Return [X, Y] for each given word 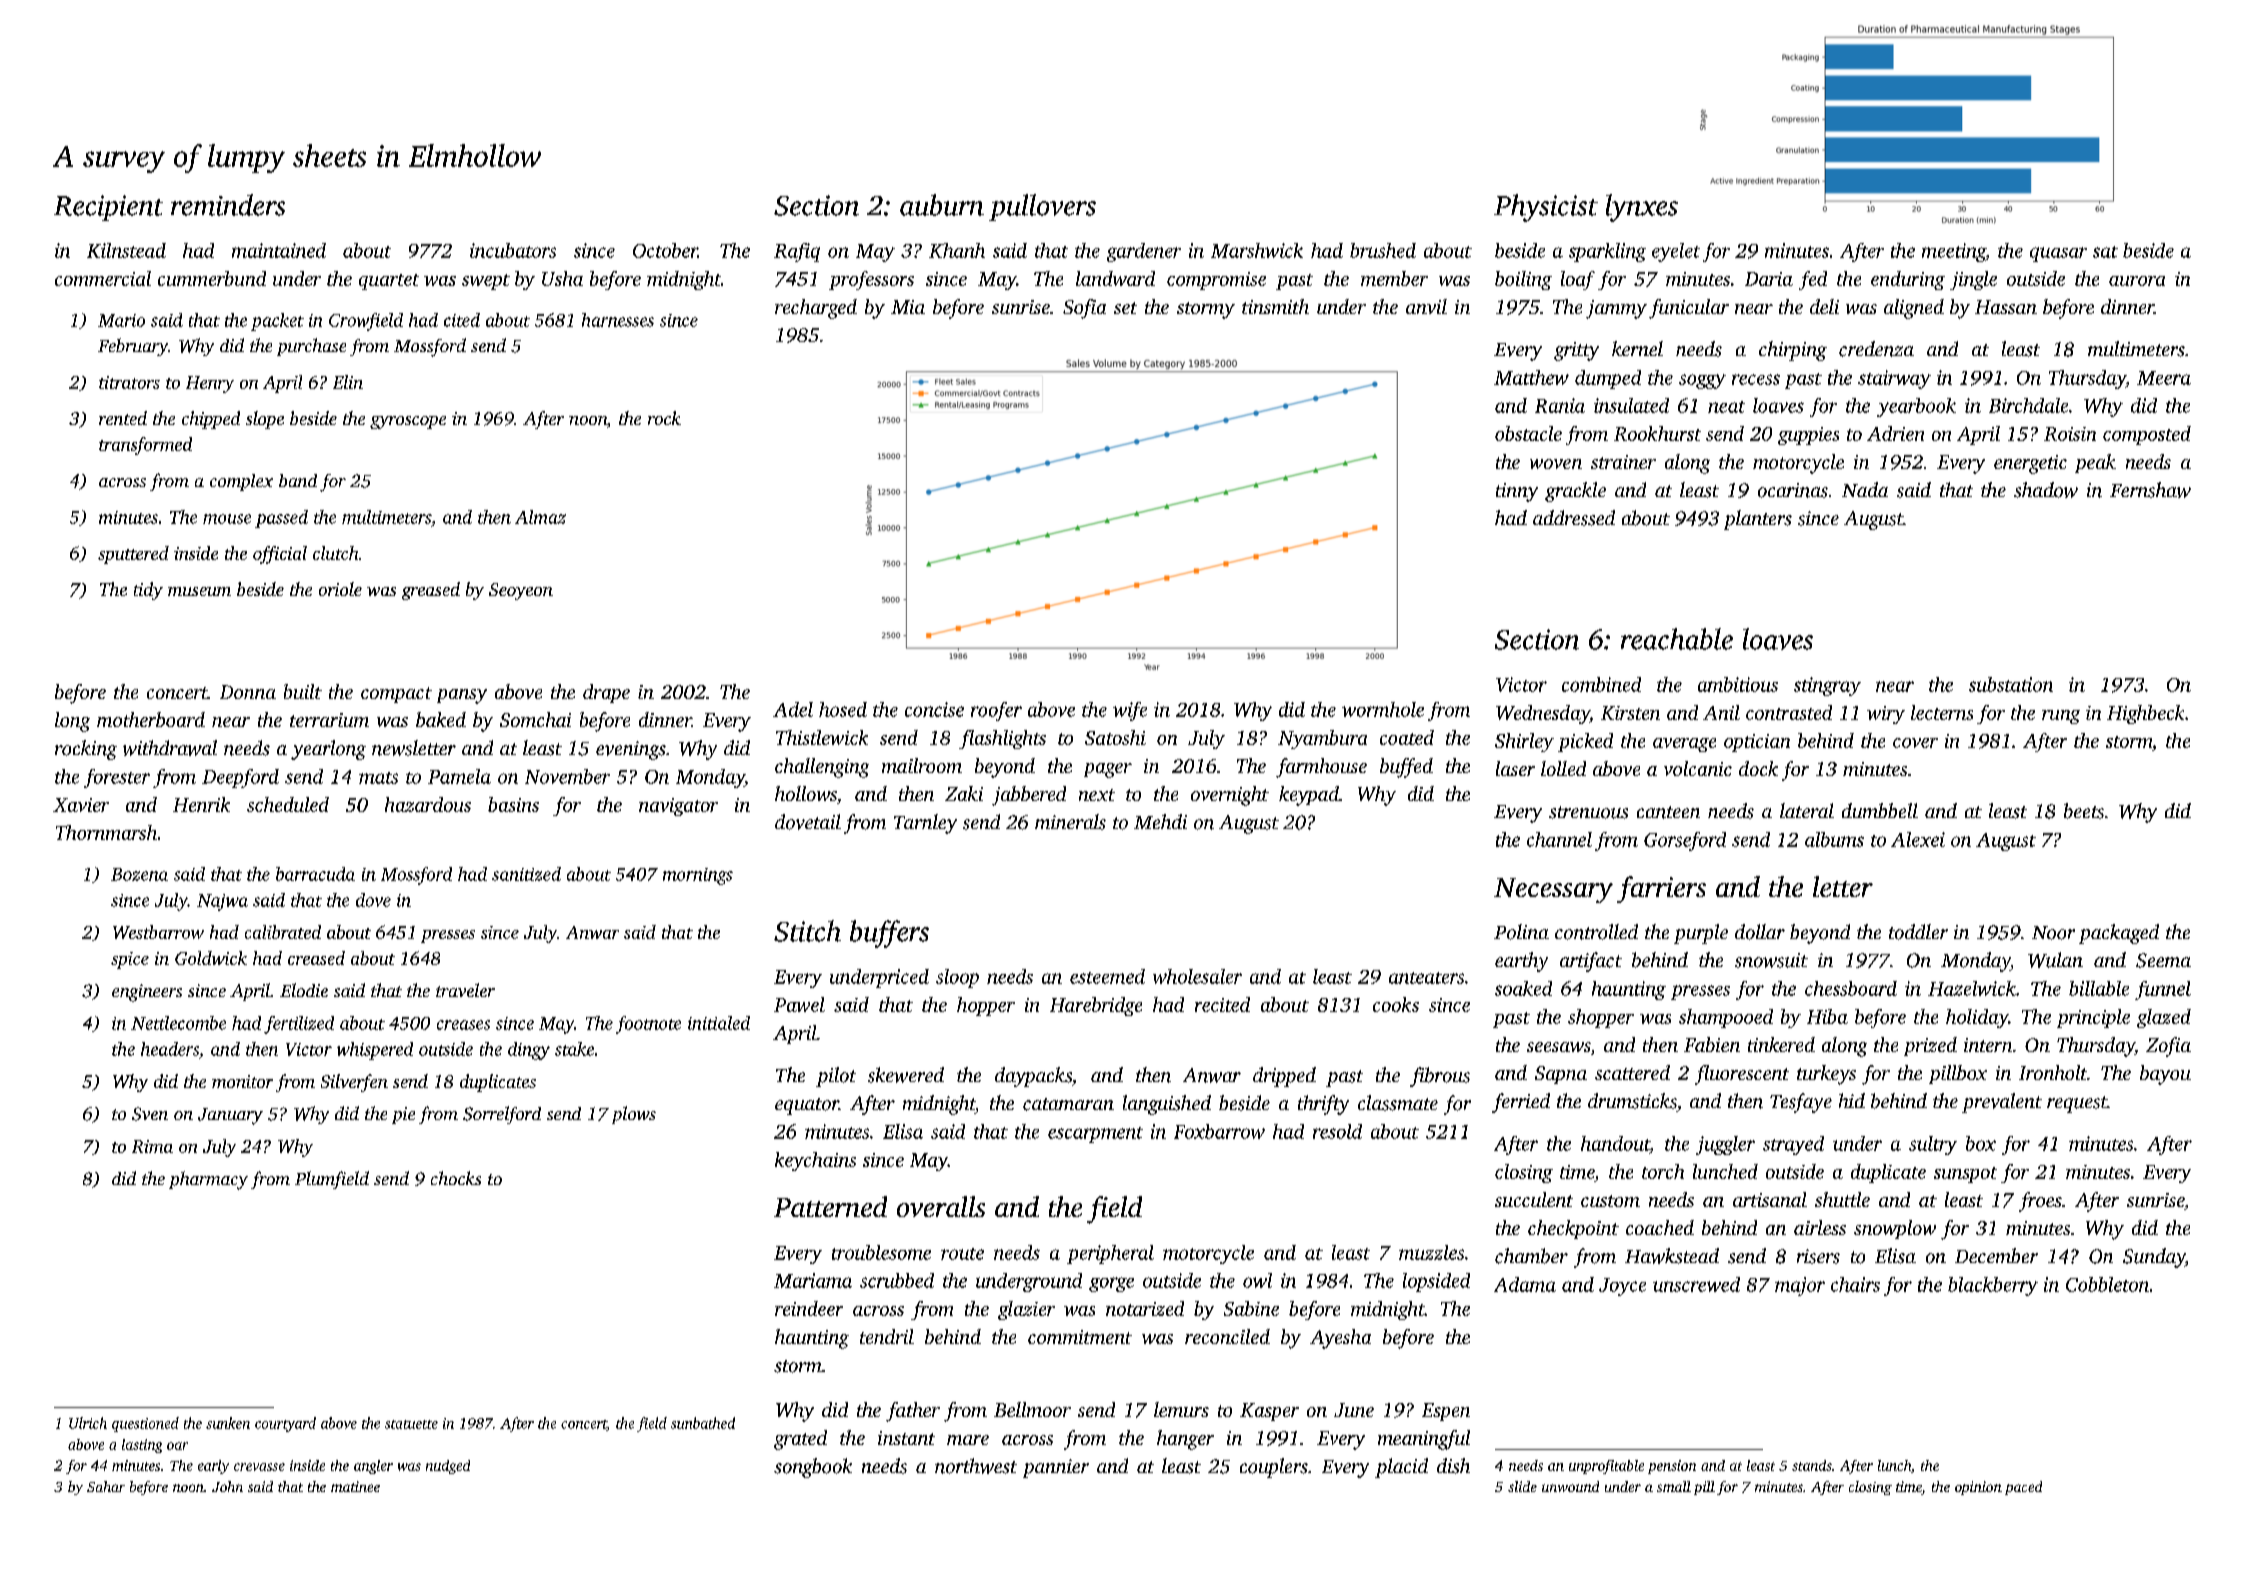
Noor [2053, 933]
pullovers [1042, 207]
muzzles [1431, 1252]
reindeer [809, 1308]
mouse [227, 519]
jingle [1973, 280]
